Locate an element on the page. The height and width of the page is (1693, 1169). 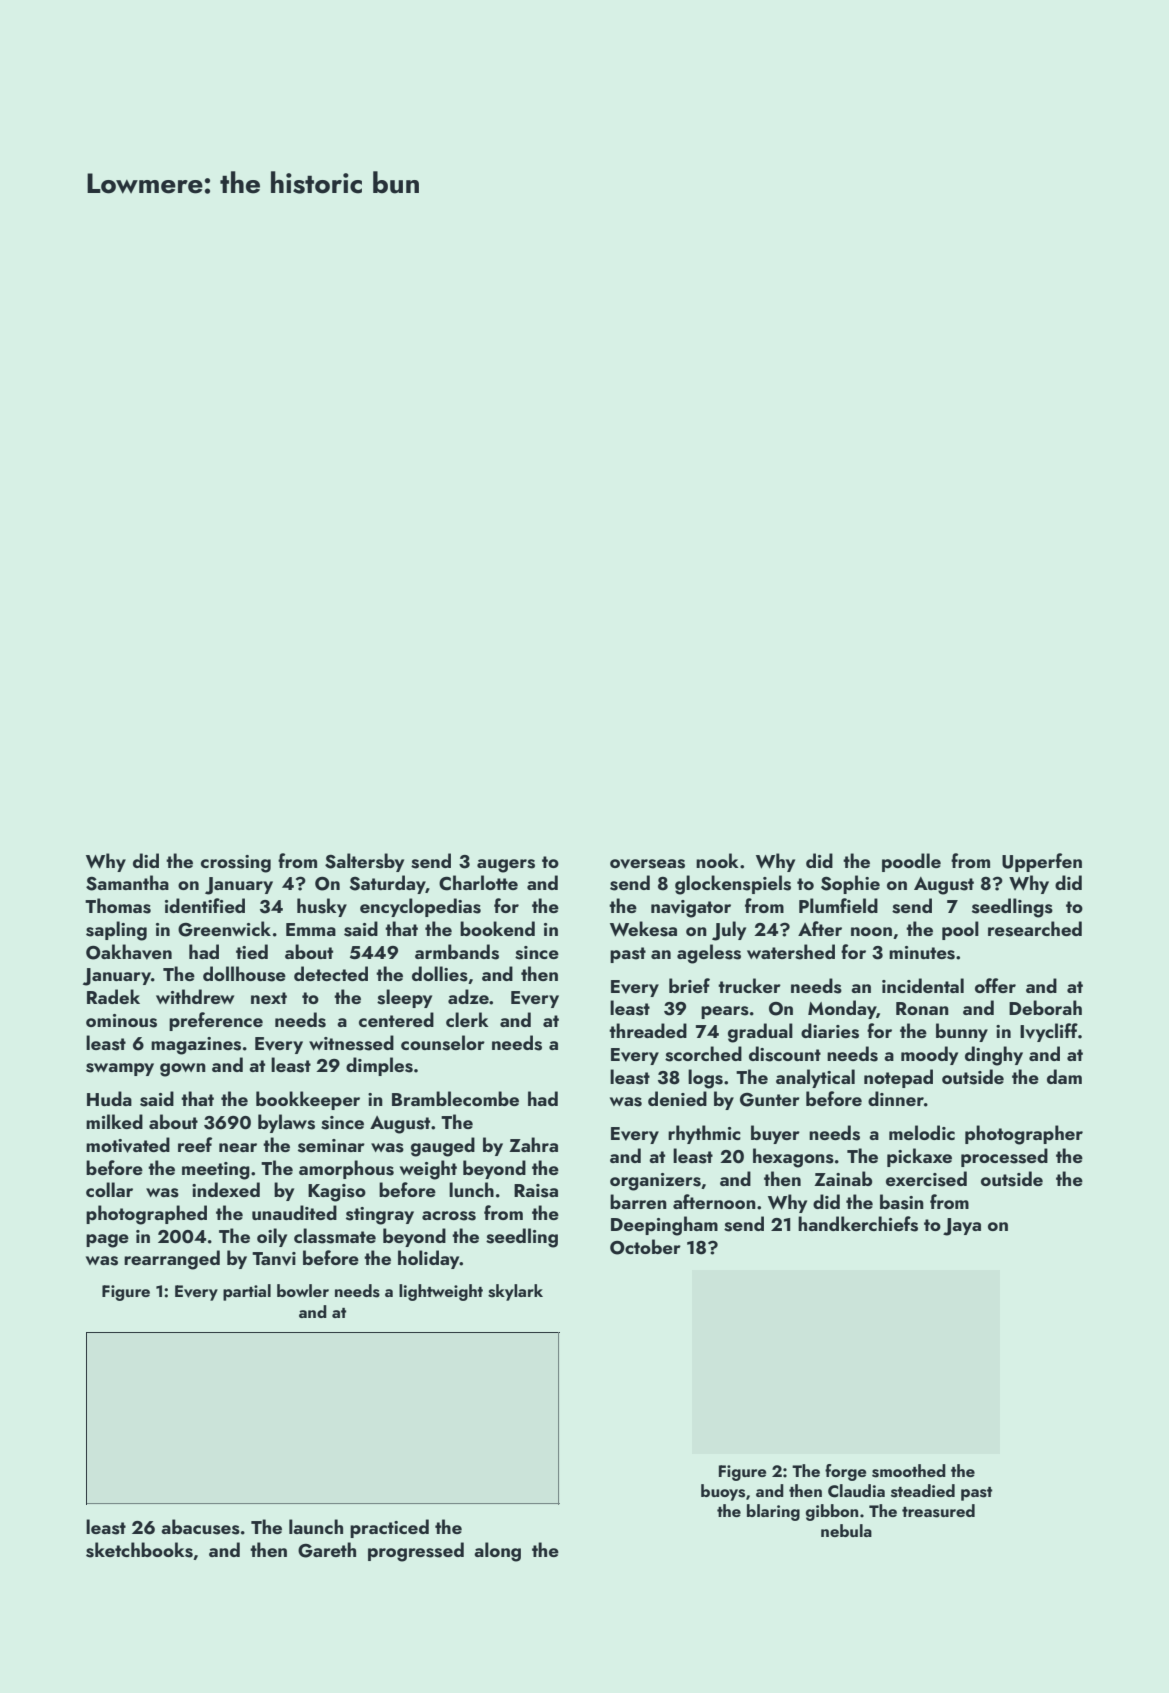
crossing is located at coordinates (236, 864).
